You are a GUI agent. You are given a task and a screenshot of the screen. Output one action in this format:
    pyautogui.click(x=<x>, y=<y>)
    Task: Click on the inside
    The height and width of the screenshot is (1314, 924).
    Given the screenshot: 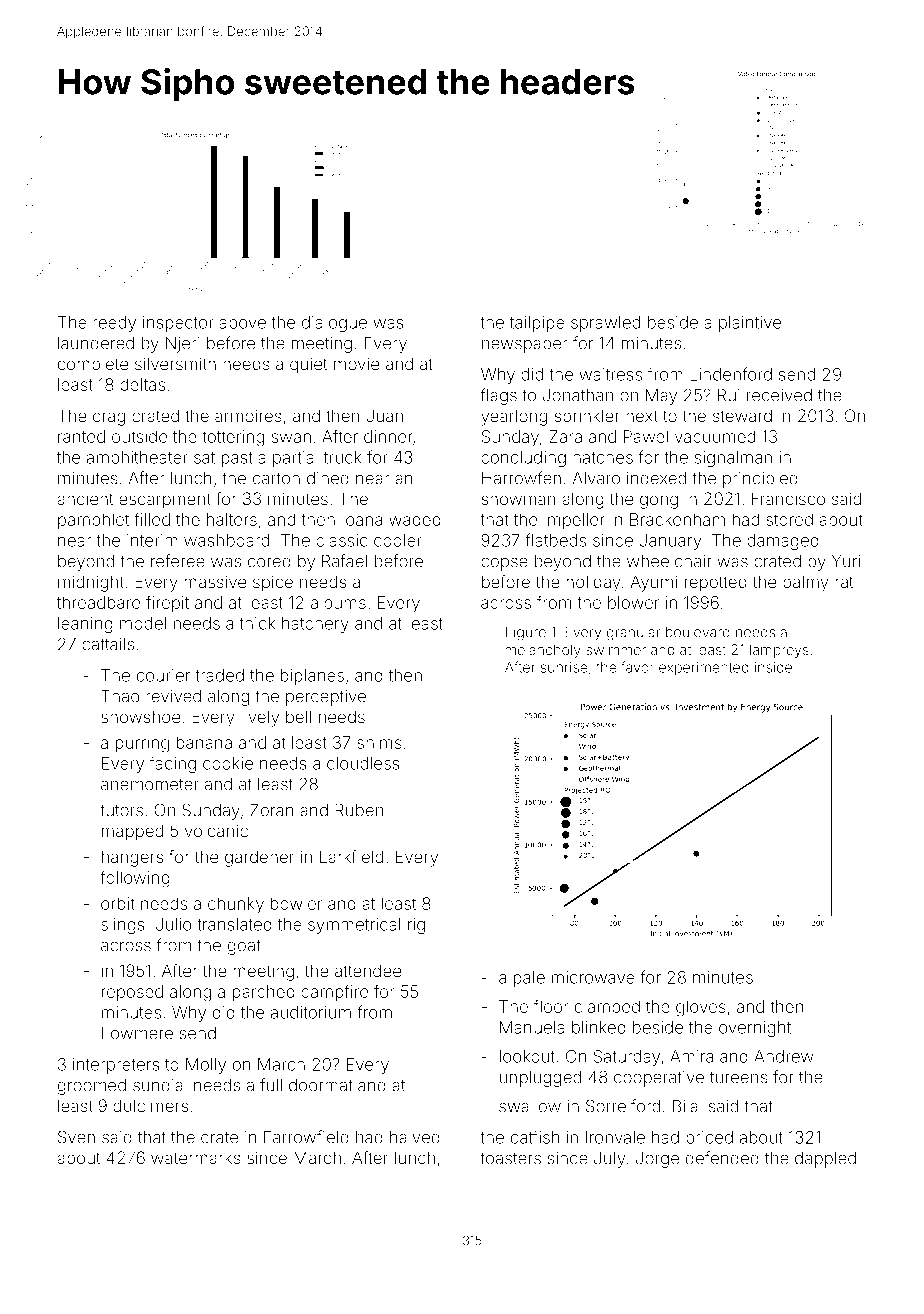 What is the action you would take?
    pyautogui.click(x=773, y=667)
